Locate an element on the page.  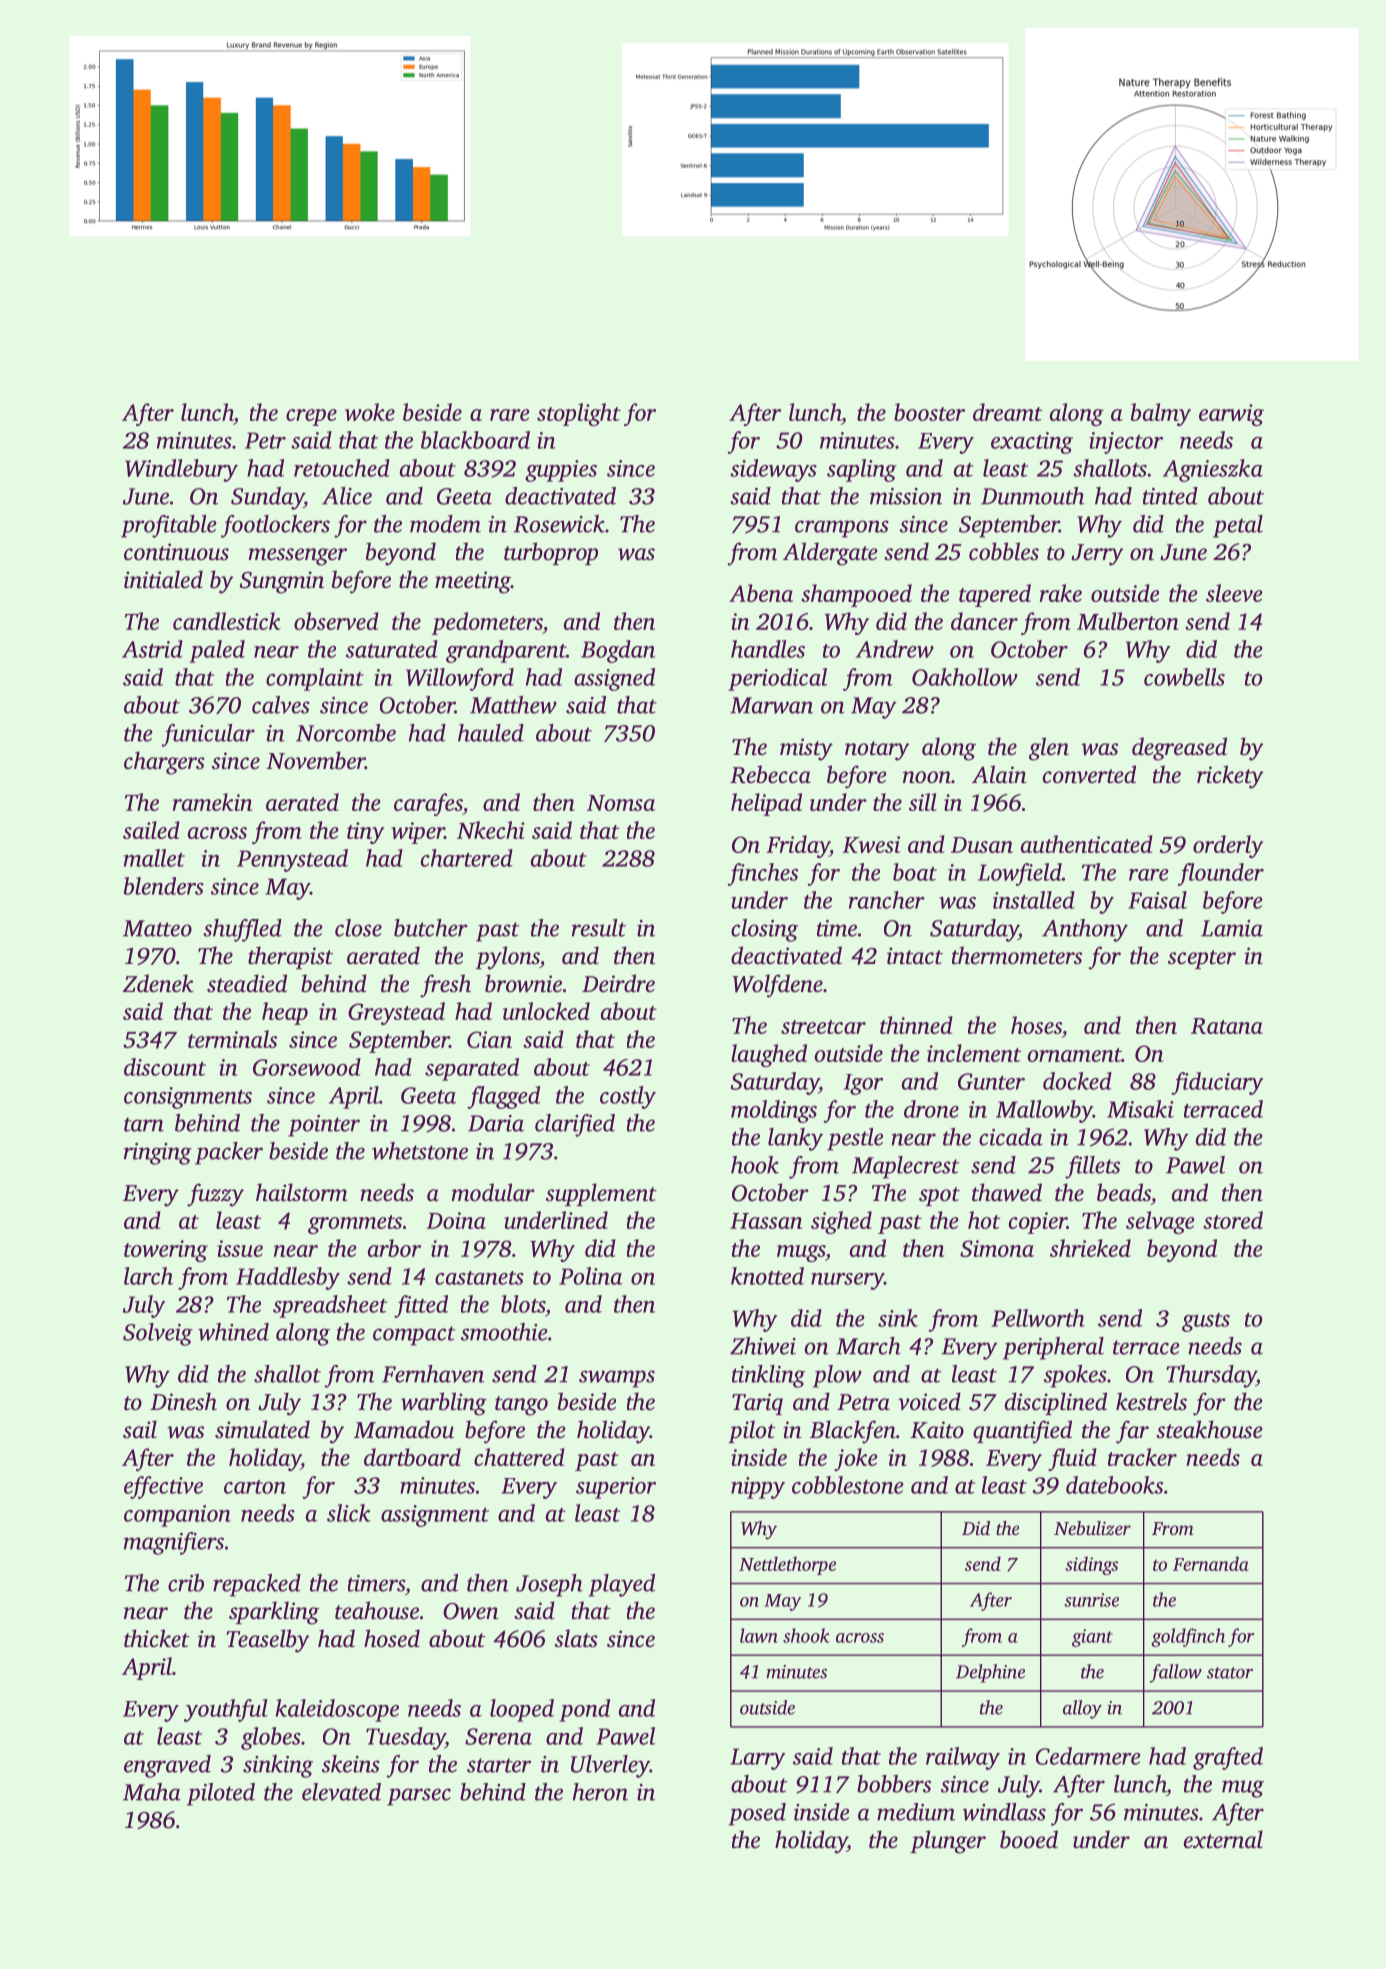
woke is located at coordinates (370, 412).
